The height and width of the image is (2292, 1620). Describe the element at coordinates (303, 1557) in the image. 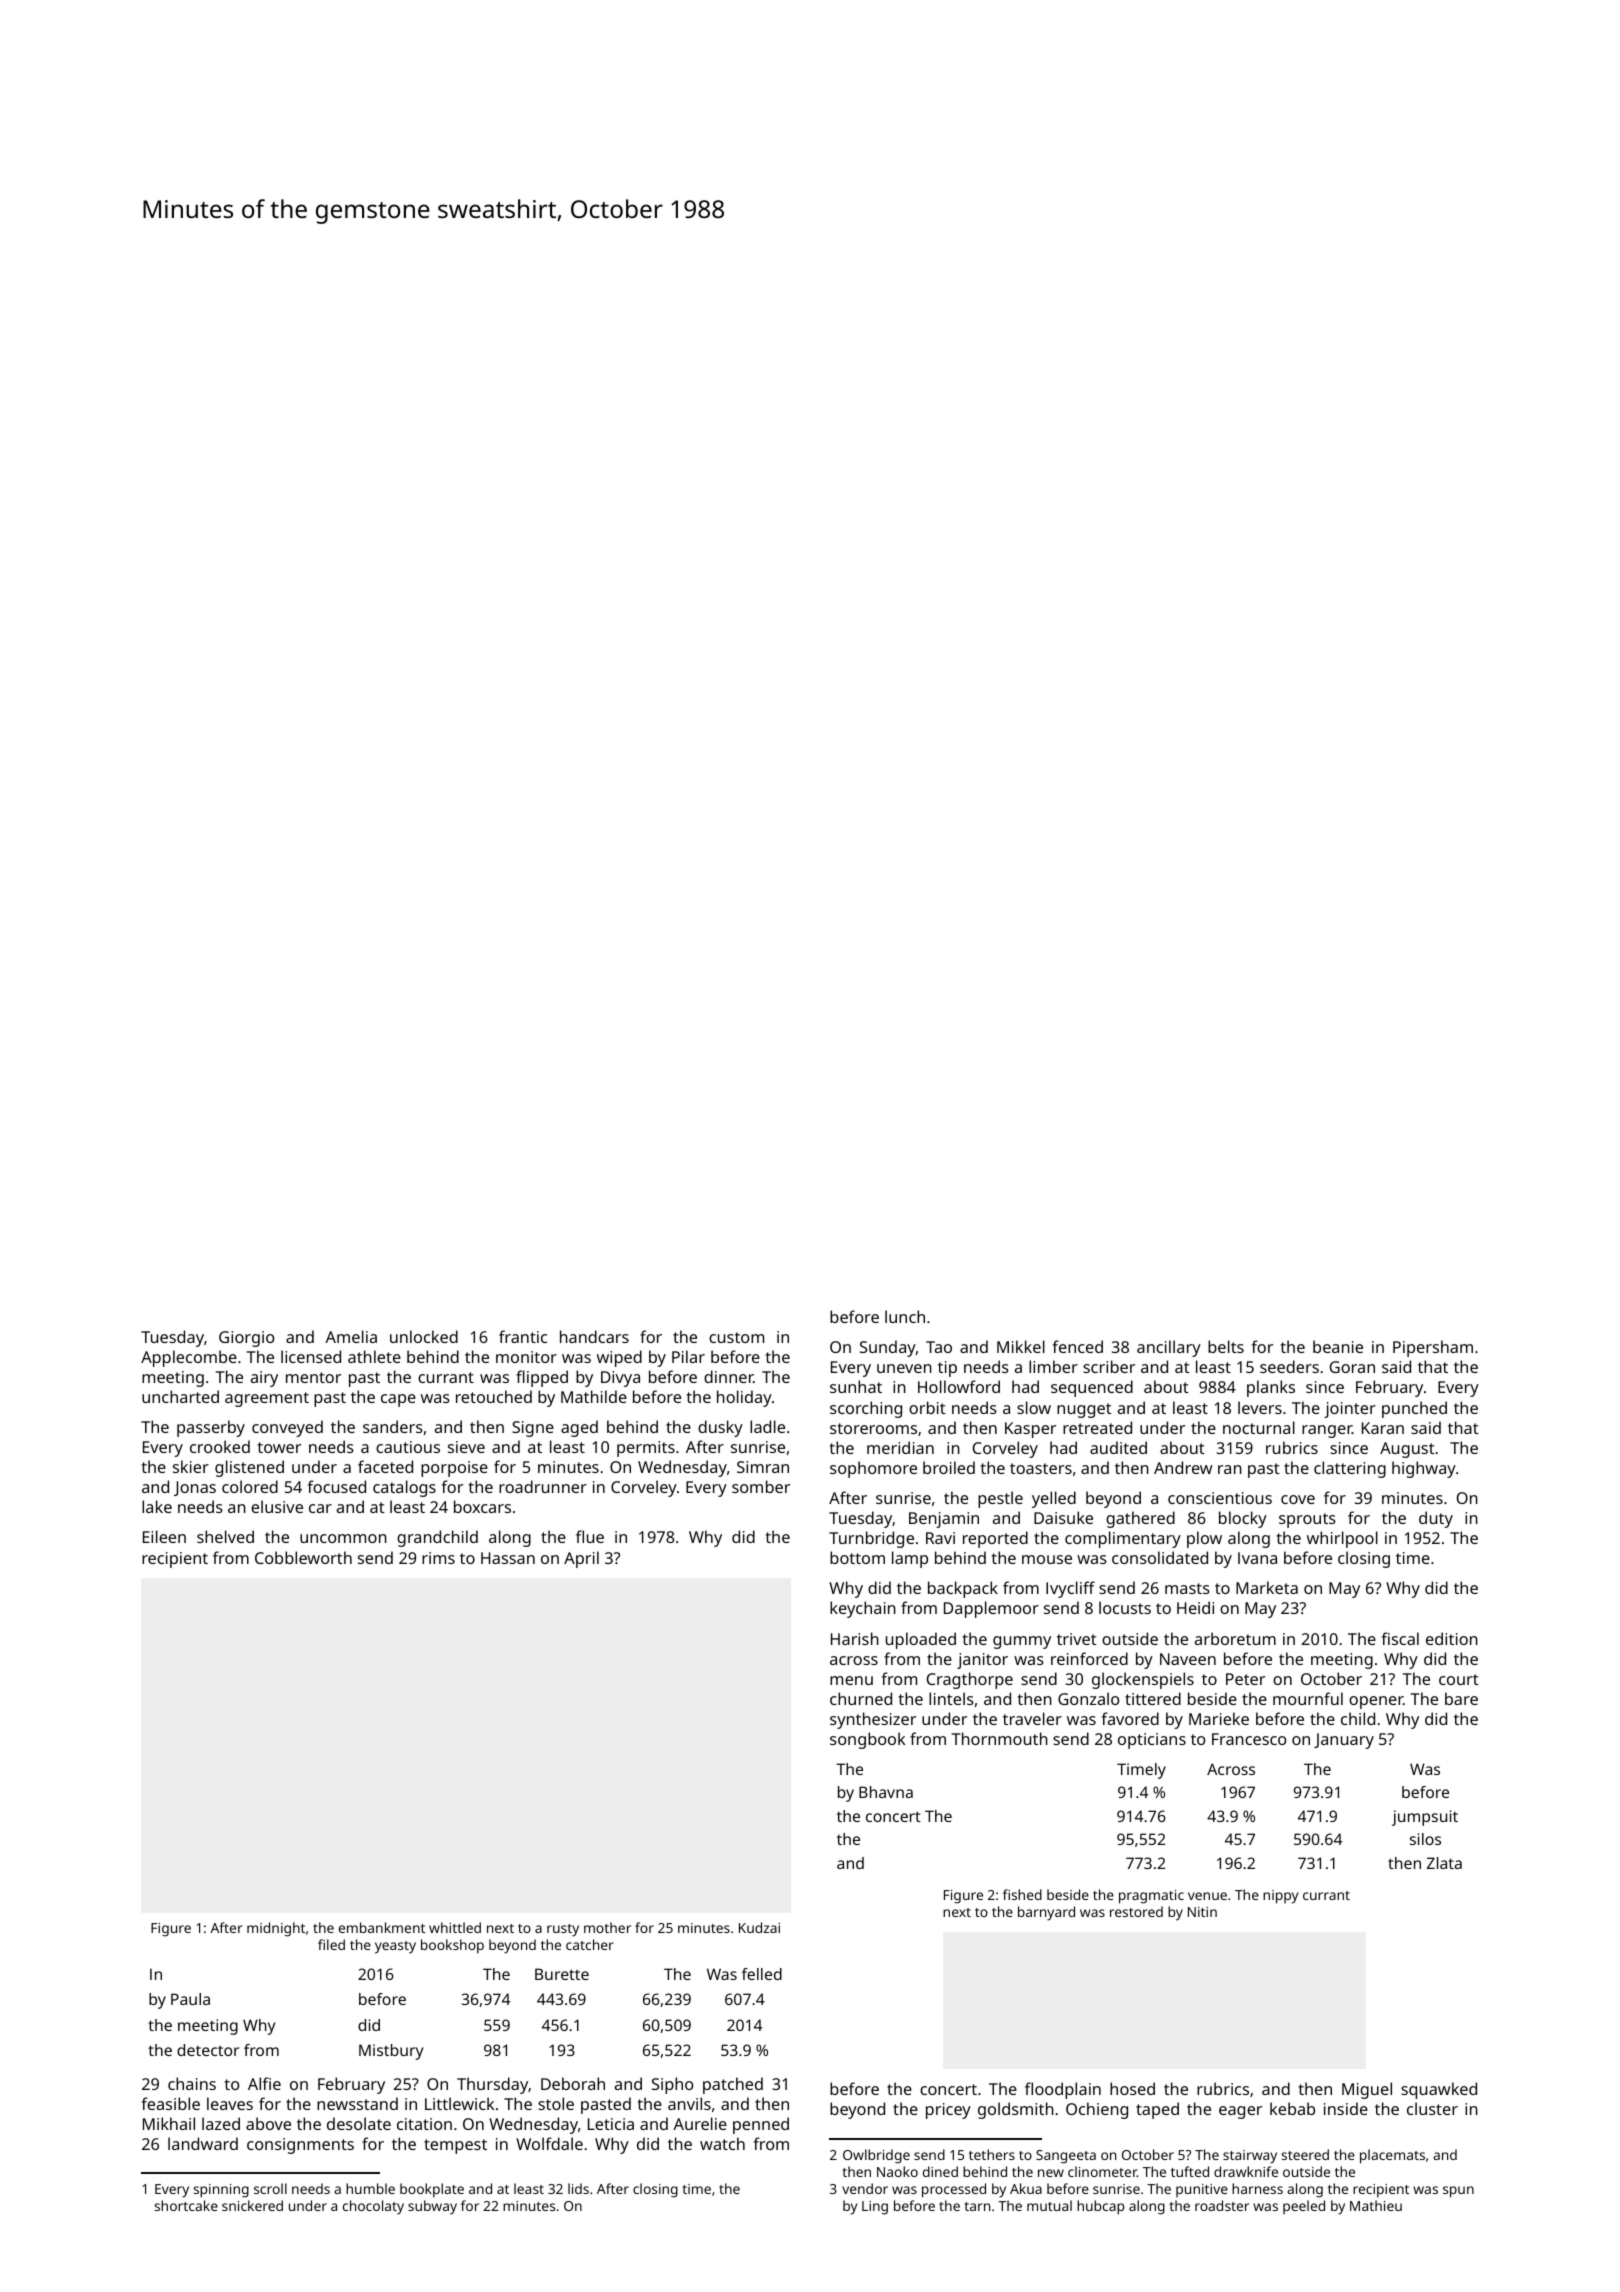

I see `Cobbleworth` at that location.
